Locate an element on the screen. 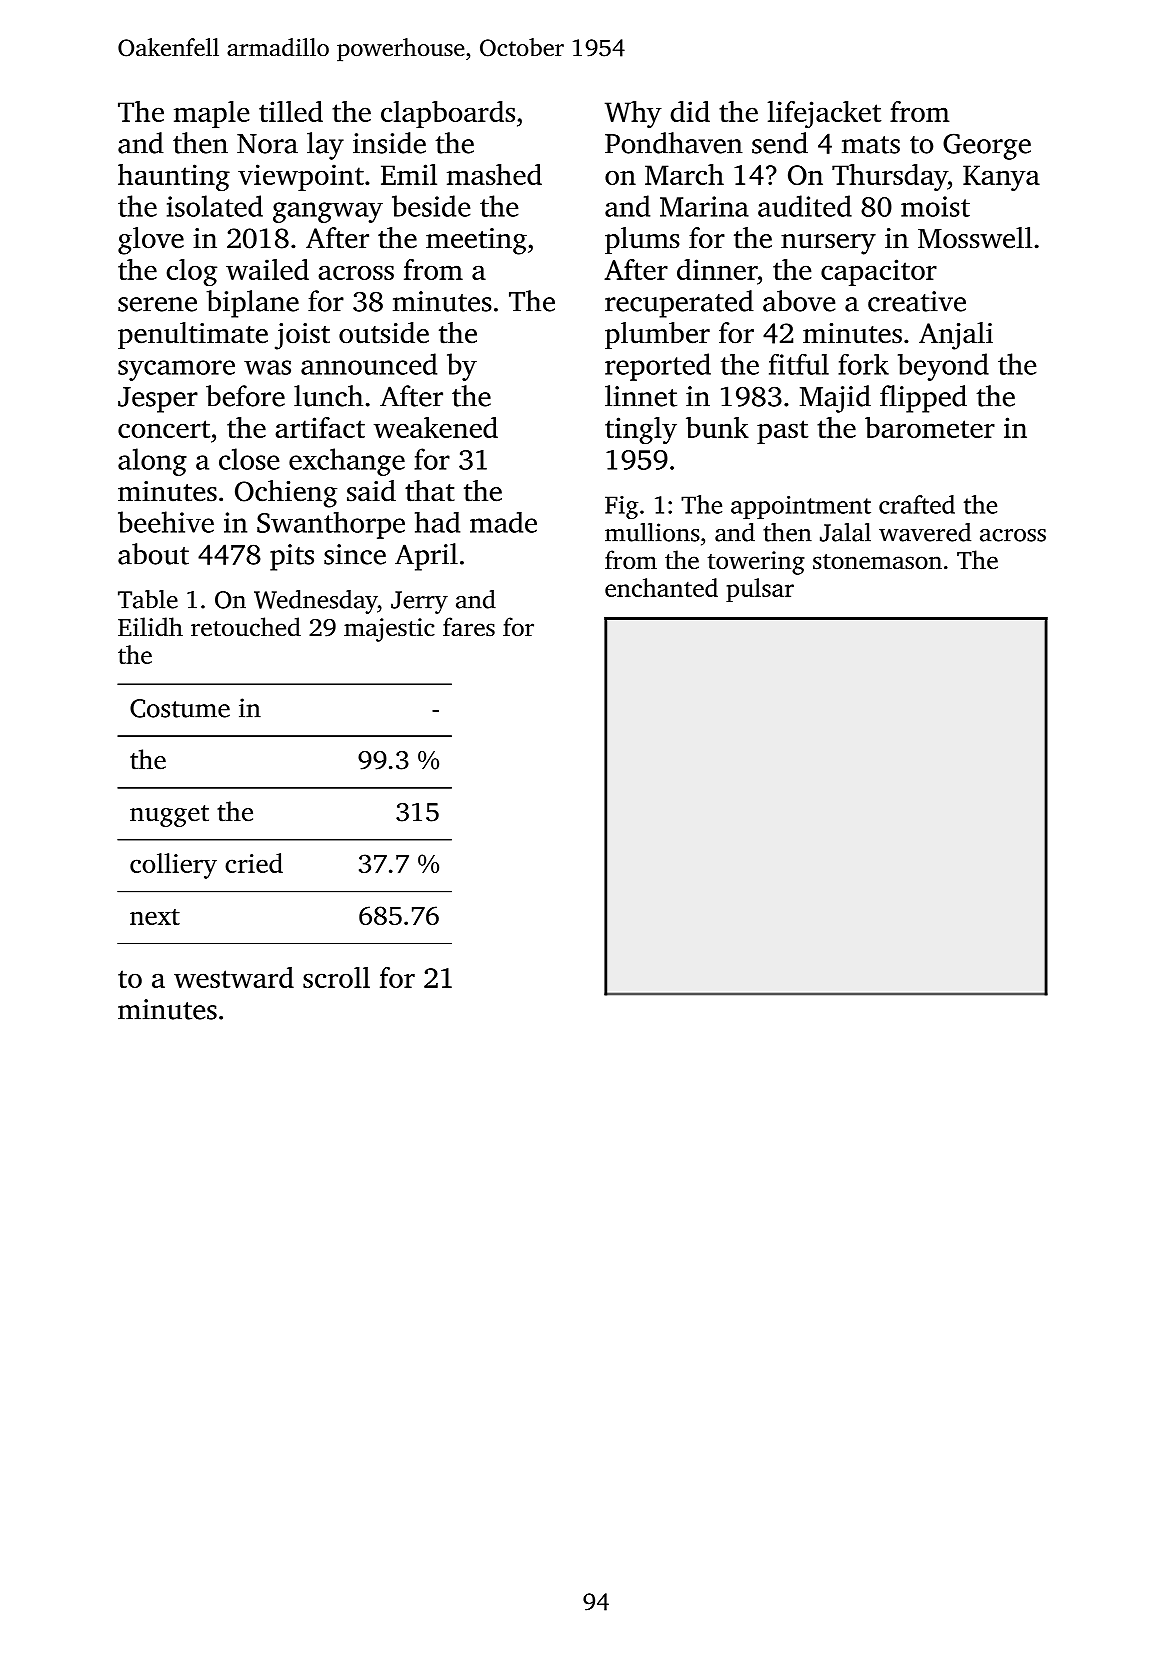 This screenshot has height=1654, width=1165. dinner is located at coordinates (717, 269).
